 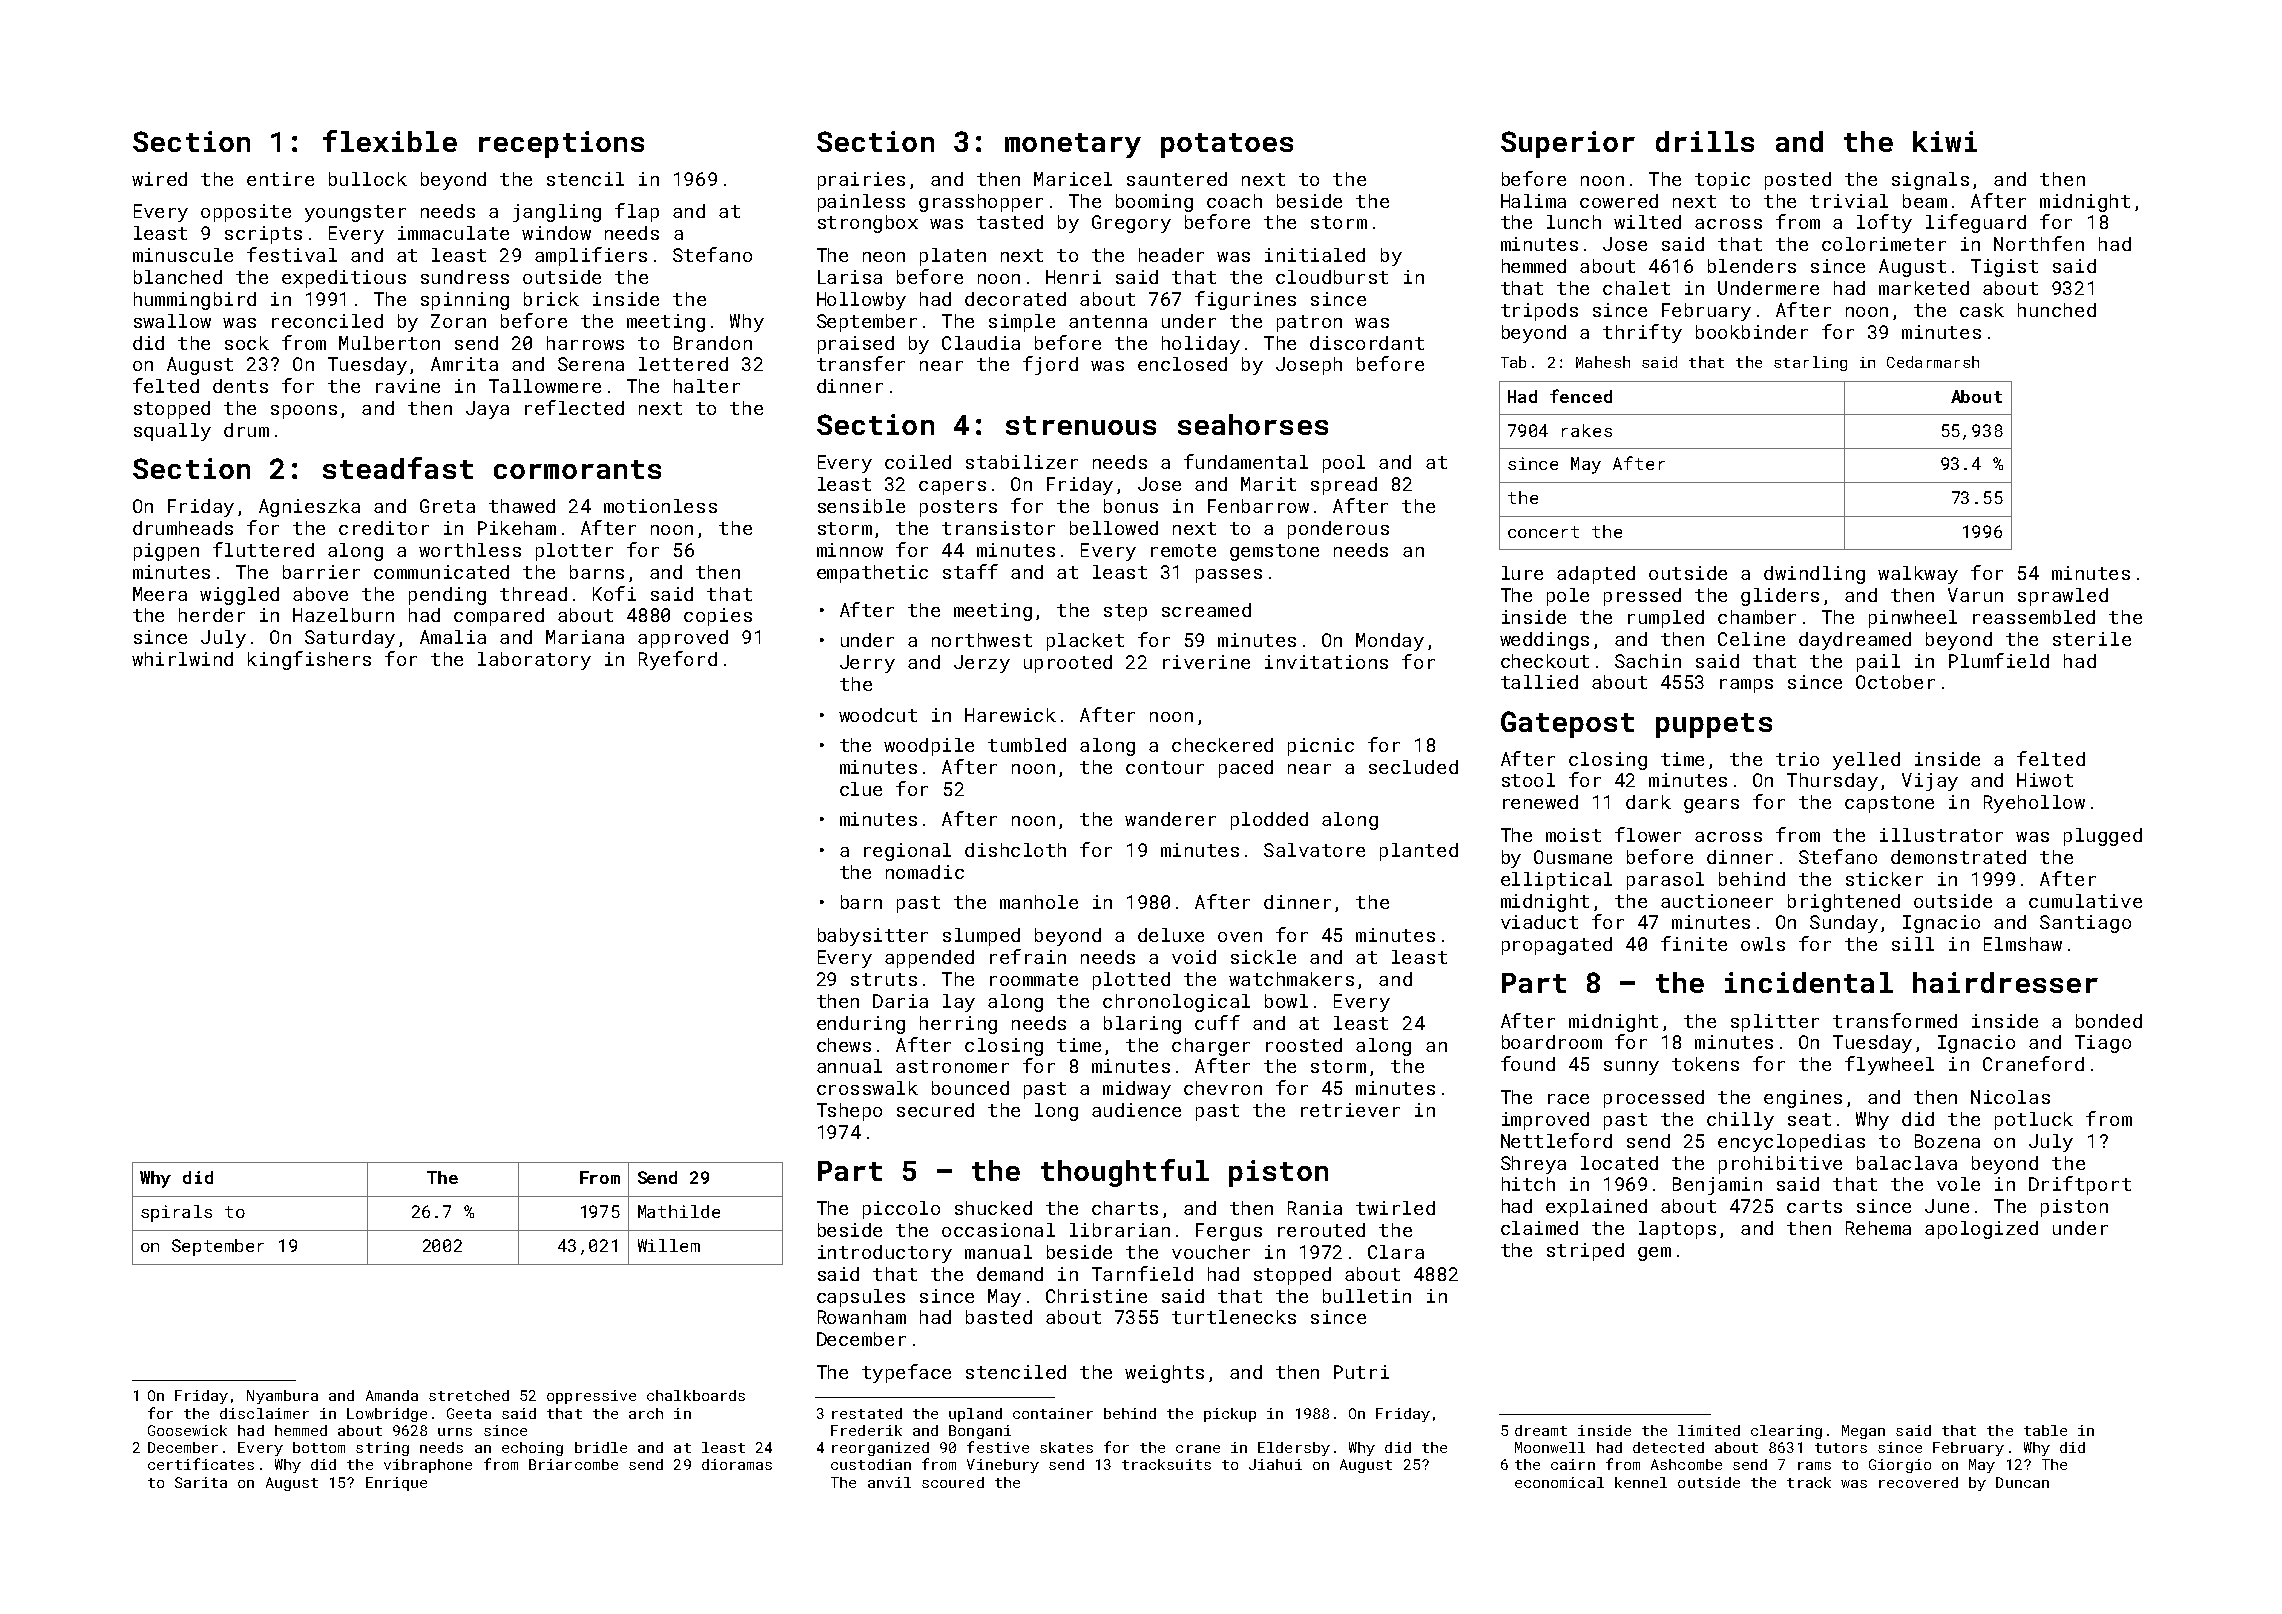 I want to click on Hollowby, so click(x=861, y=301).
